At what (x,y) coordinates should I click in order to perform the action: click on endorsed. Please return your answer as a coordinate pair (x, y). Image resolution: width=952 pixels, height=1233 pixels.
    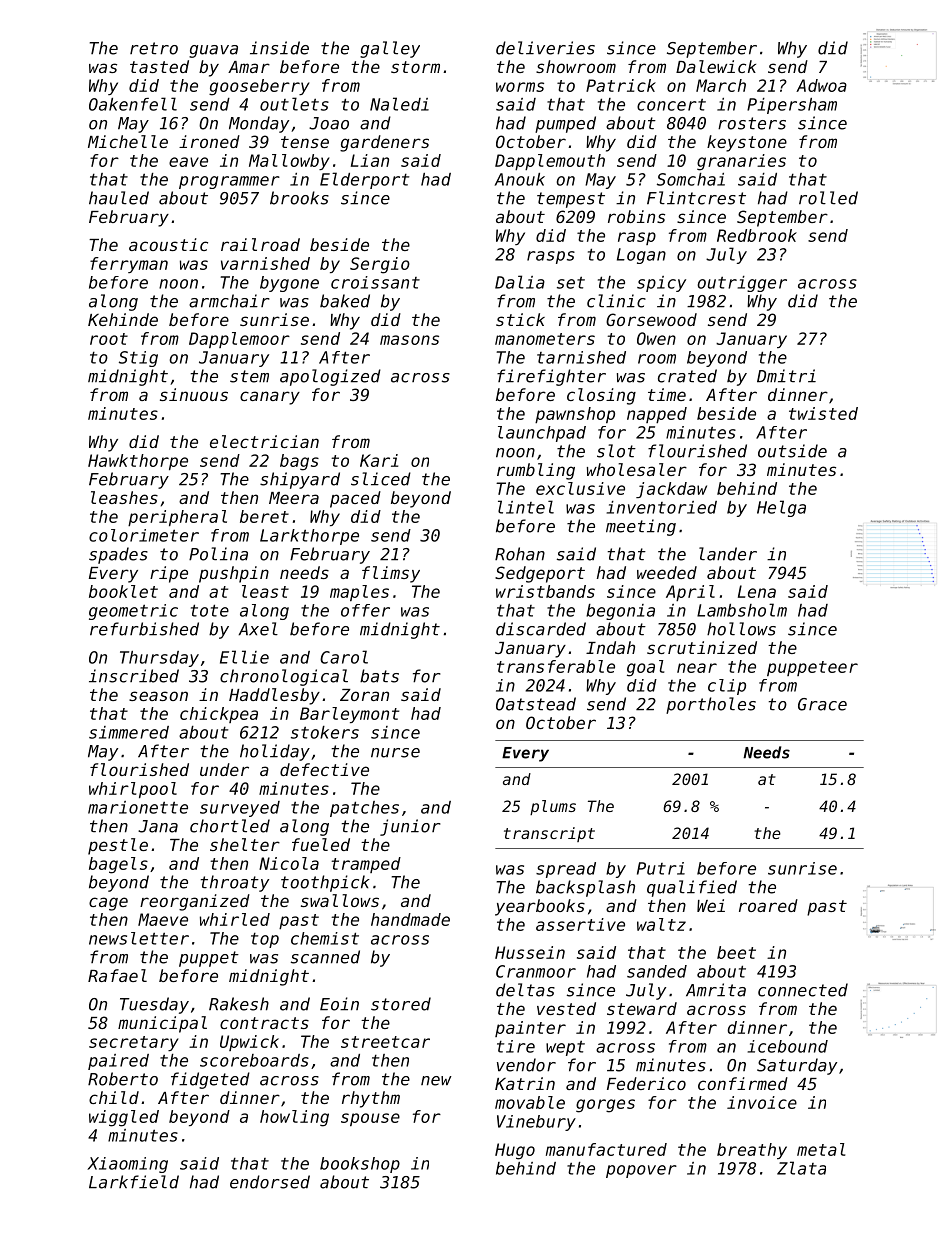
    Looking at the image, I should click on (270, 1182).
